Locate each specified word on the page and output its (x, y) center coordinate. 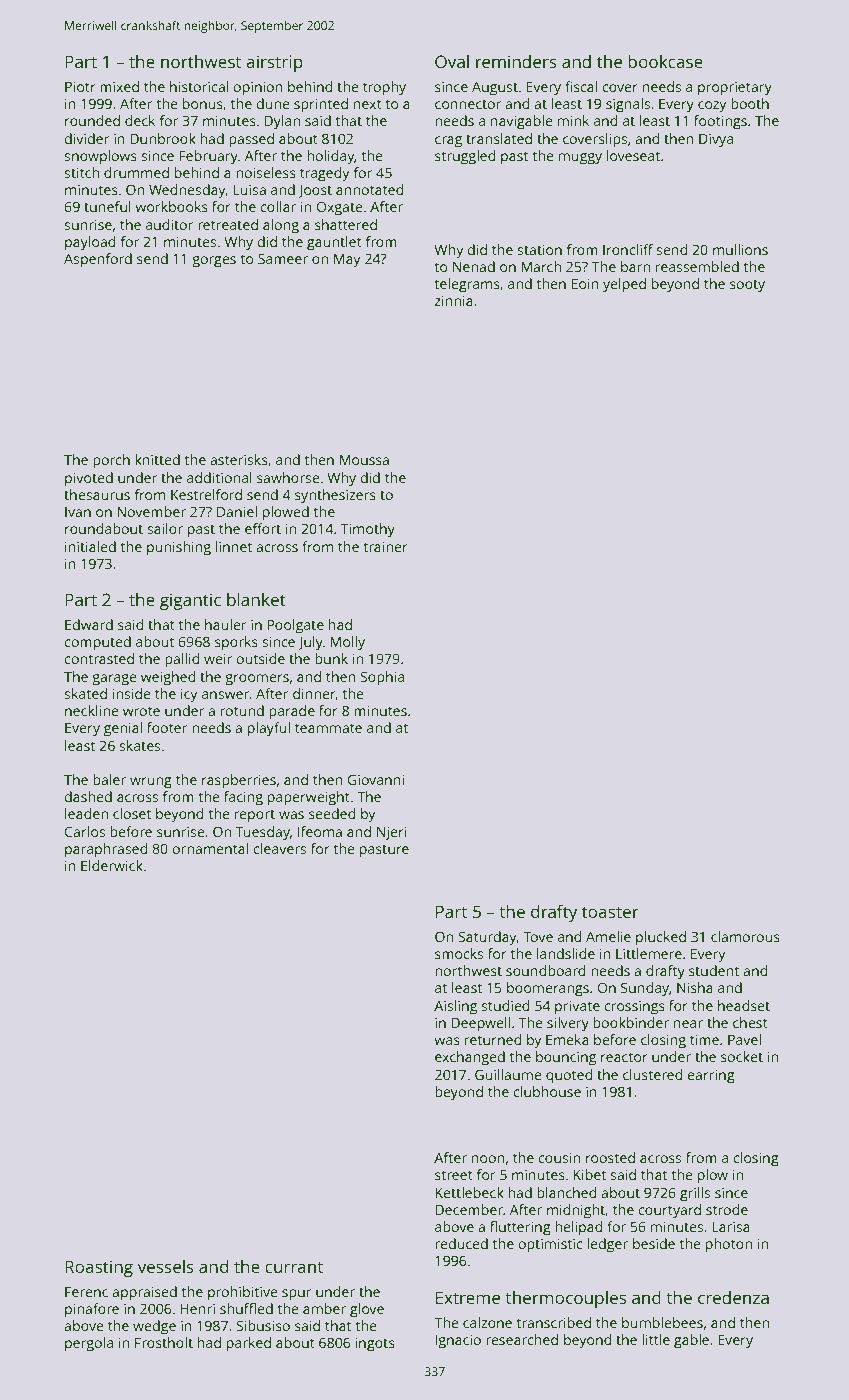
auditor (169, 224)
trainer (386, 546)
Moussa (364, 460)
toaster (610, 912)
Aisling (455, 1007)
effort (263, 528)
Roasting (99, 1268)
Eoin (585, 283)
